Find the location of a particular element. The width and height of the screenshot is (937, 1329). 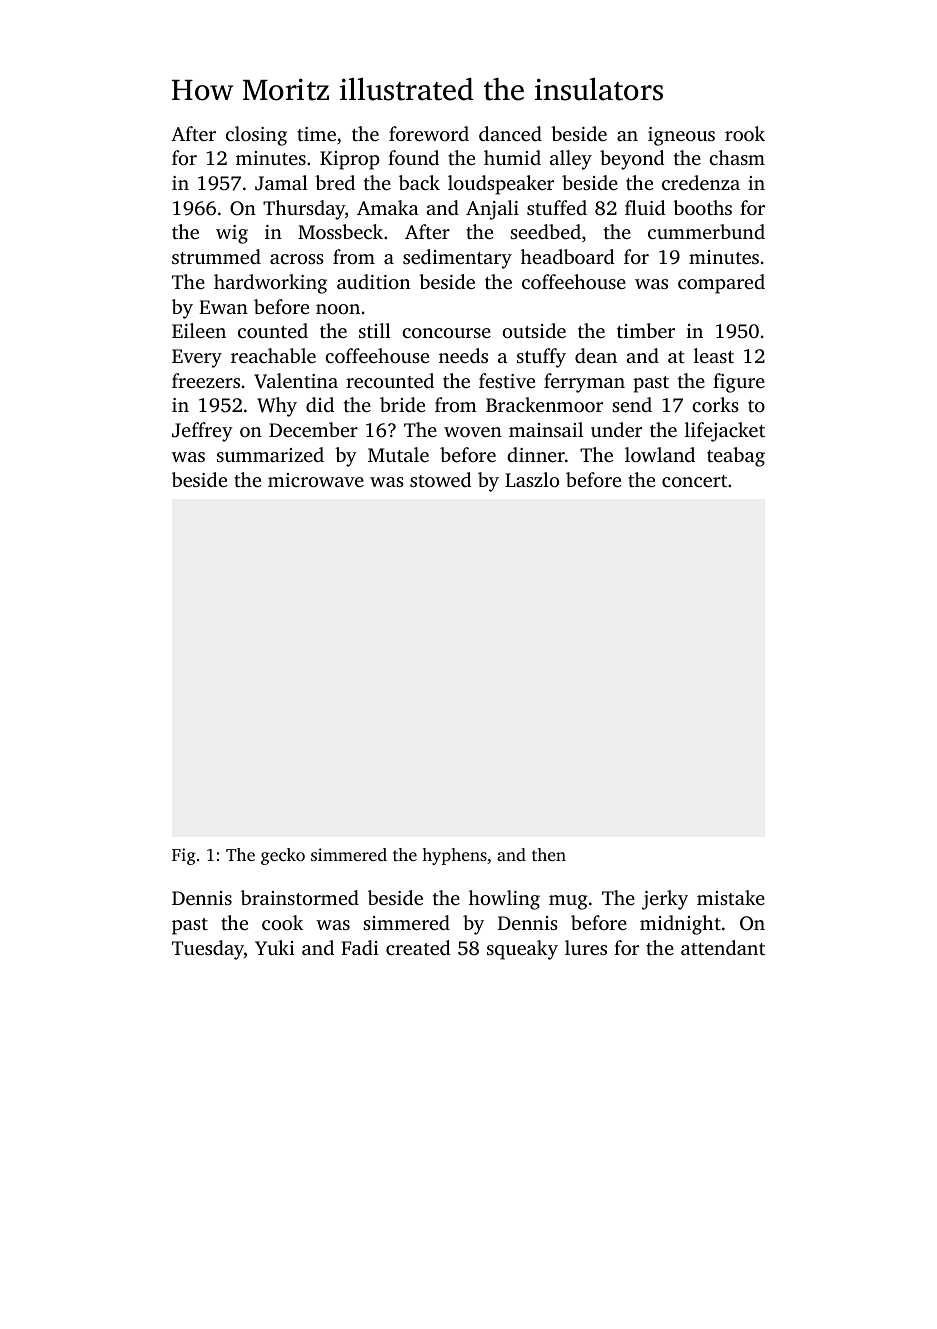

then is located at coordinates (549, 854).
